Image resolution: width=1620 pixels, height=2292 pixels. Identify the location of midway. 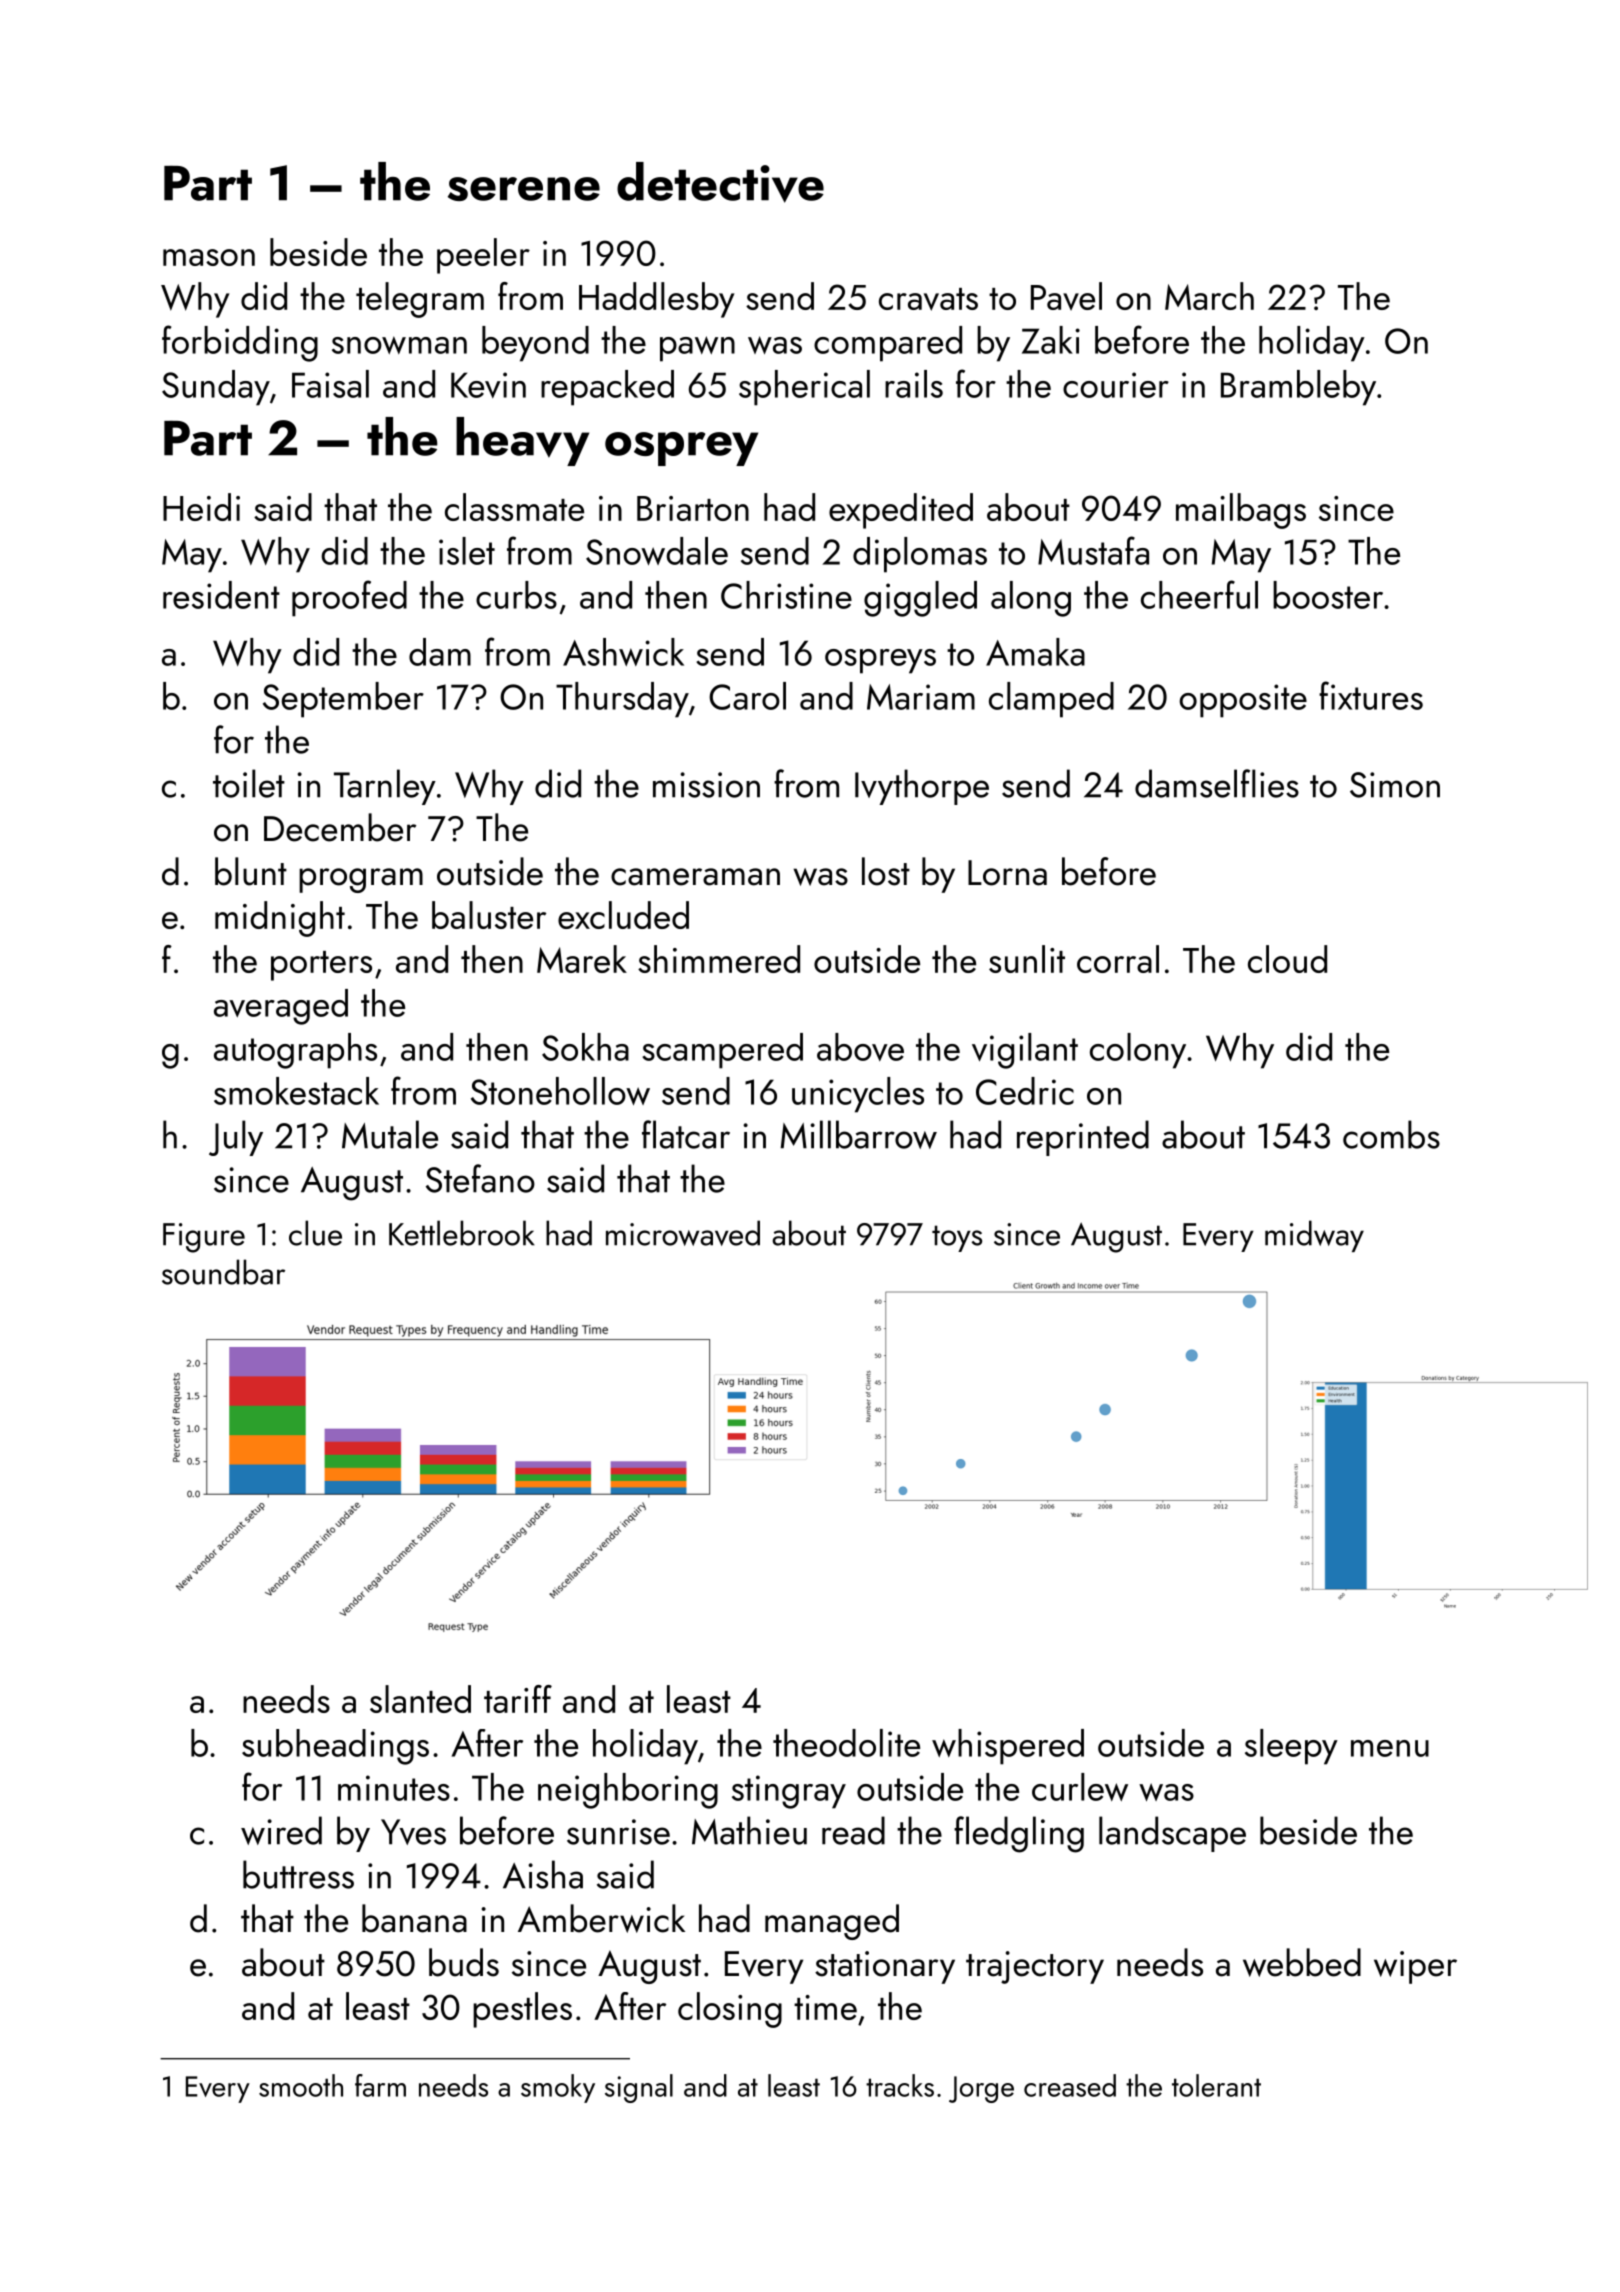
(1314, 1236).
